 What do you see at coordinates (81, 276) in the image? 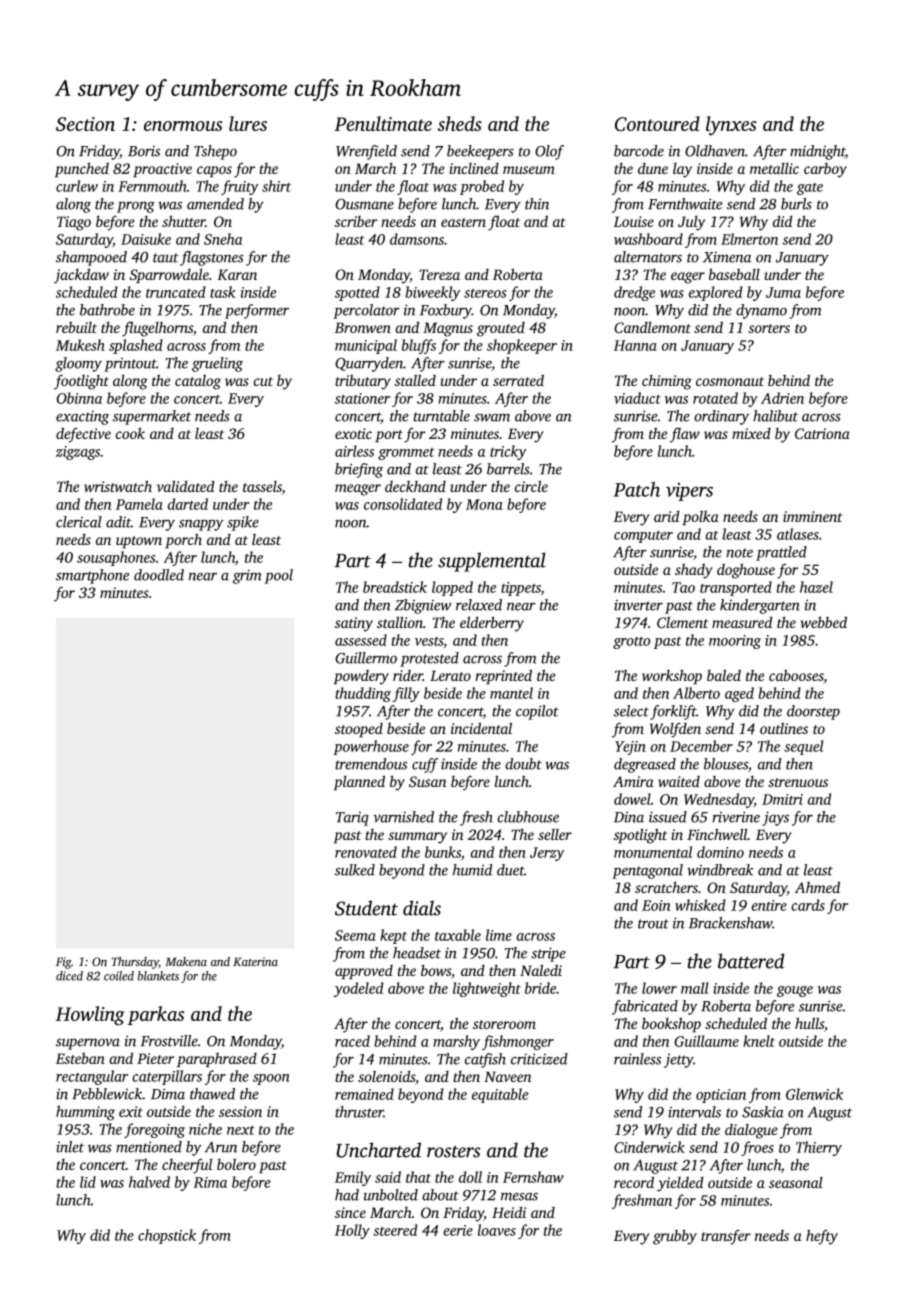
I see `jackdaw` at bounding box center [81, 276].
